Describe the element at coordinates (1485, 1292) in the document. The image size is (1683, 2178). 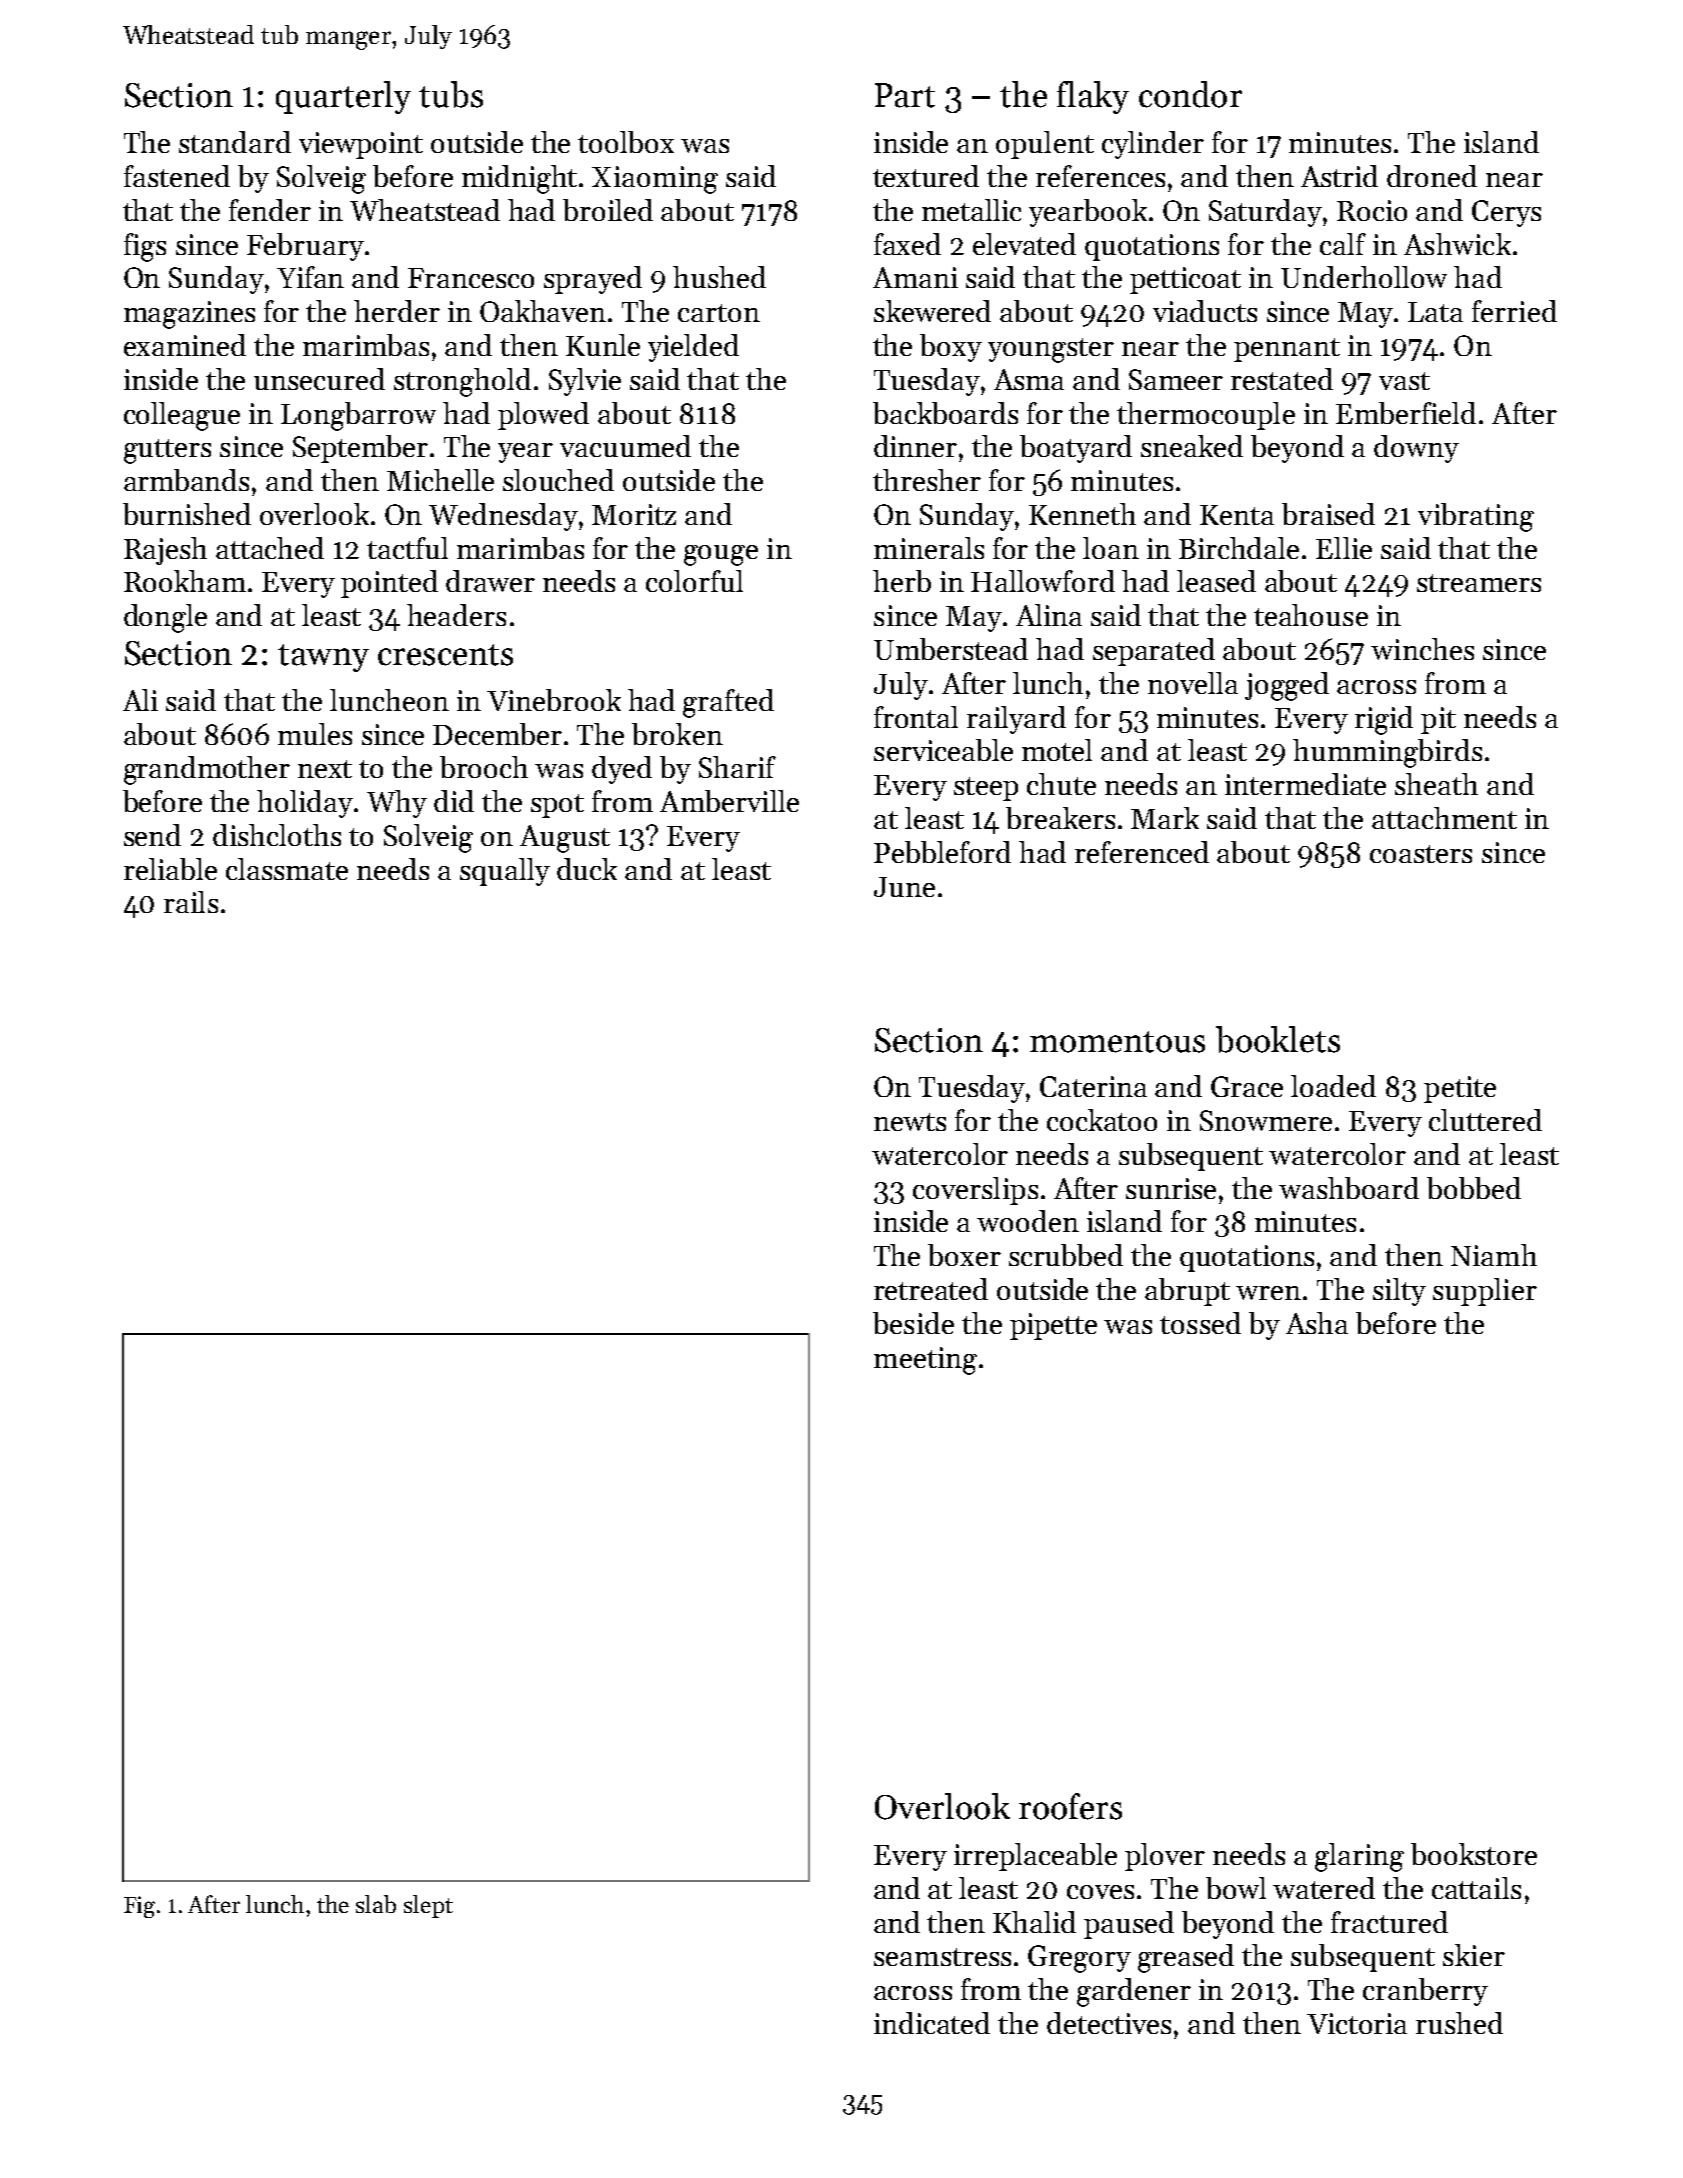
I see `supplier` at that location.
